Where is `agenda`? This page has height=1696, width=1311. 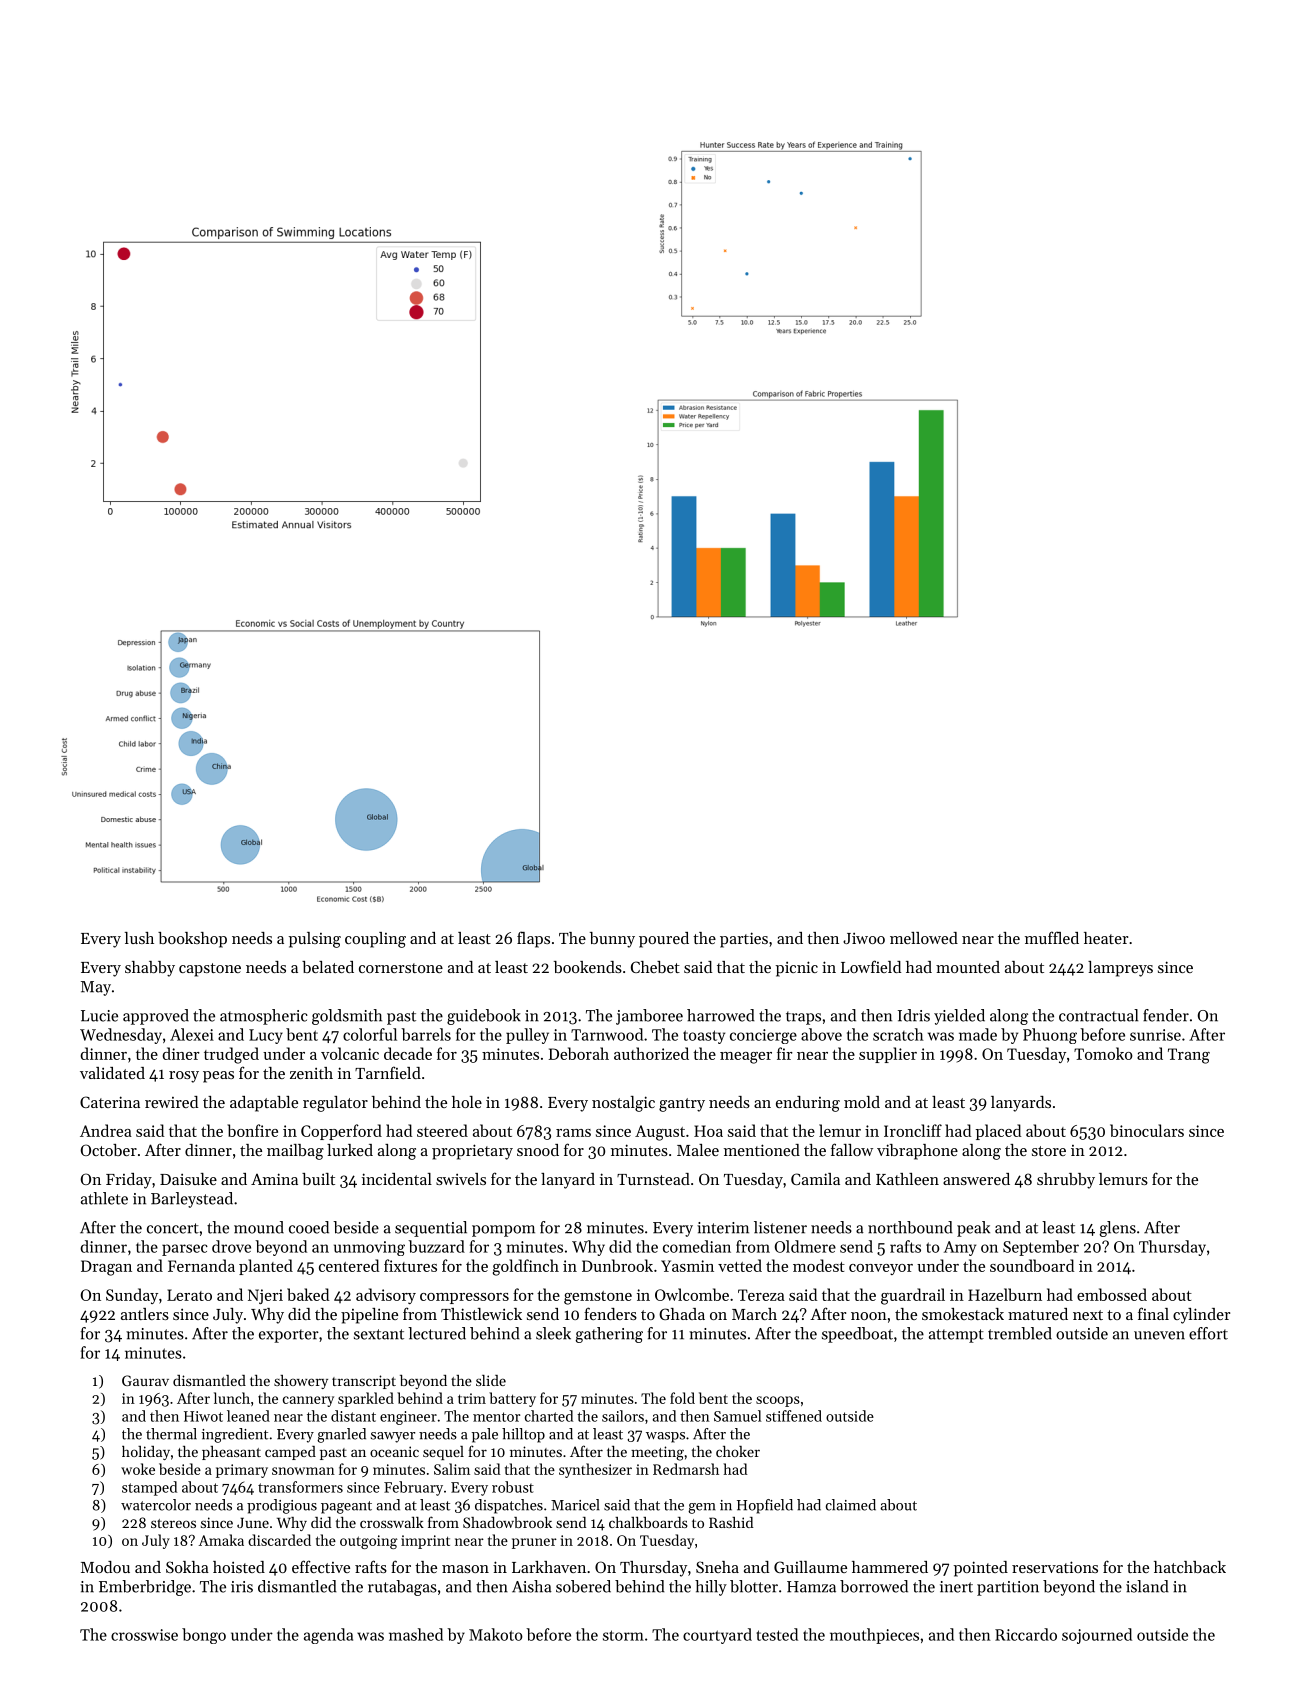
agenda is located at coordinates (328, 1636).
